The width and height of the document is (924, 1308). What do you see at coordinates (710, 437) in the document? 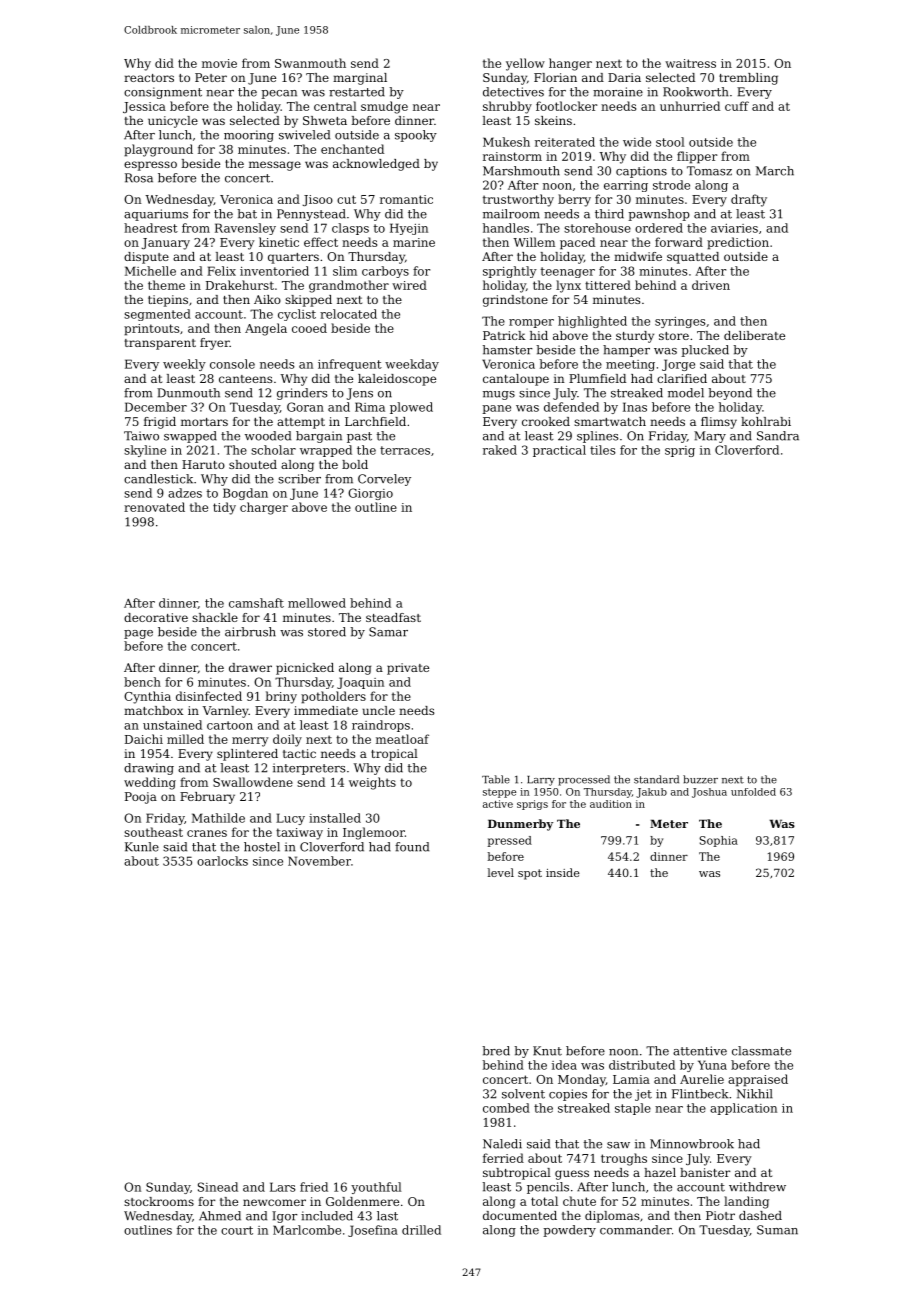
I see `Mary` at bounding box center [710, 437].
